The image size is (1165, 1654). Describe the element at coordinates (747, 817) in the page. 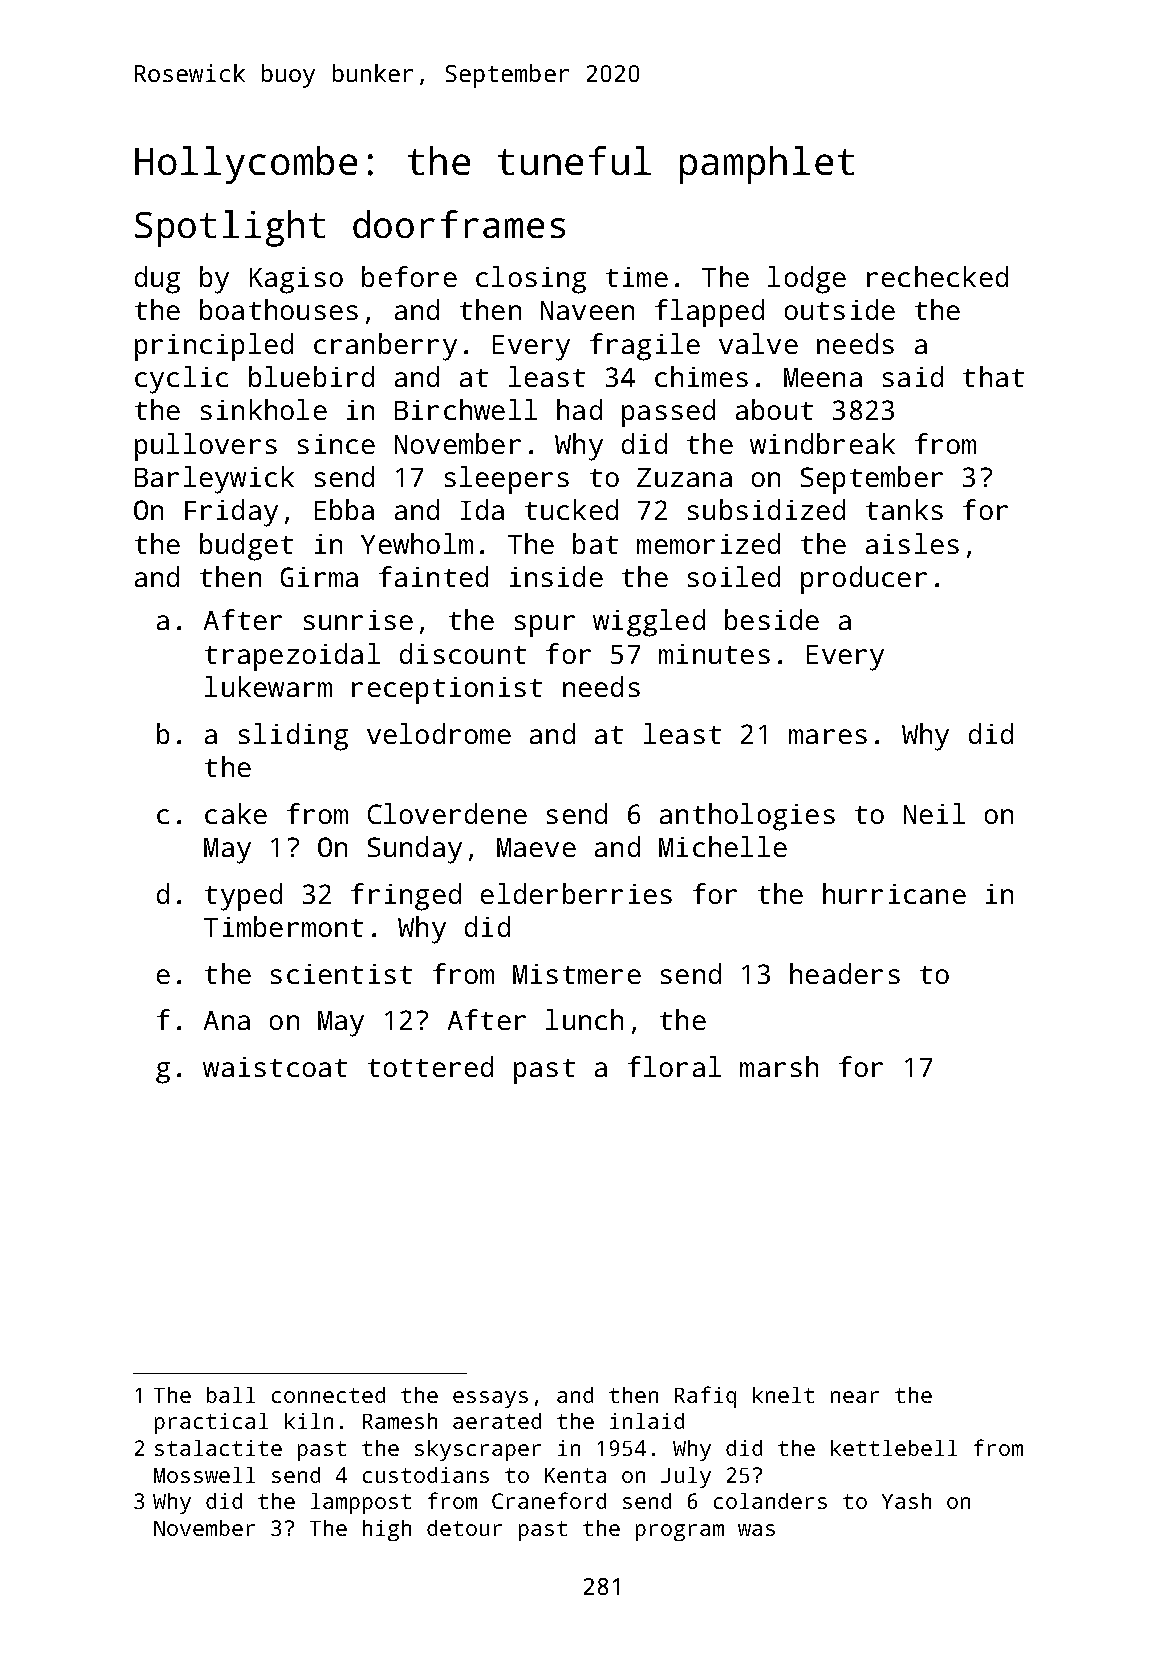

I see `anthologies` at that location.
